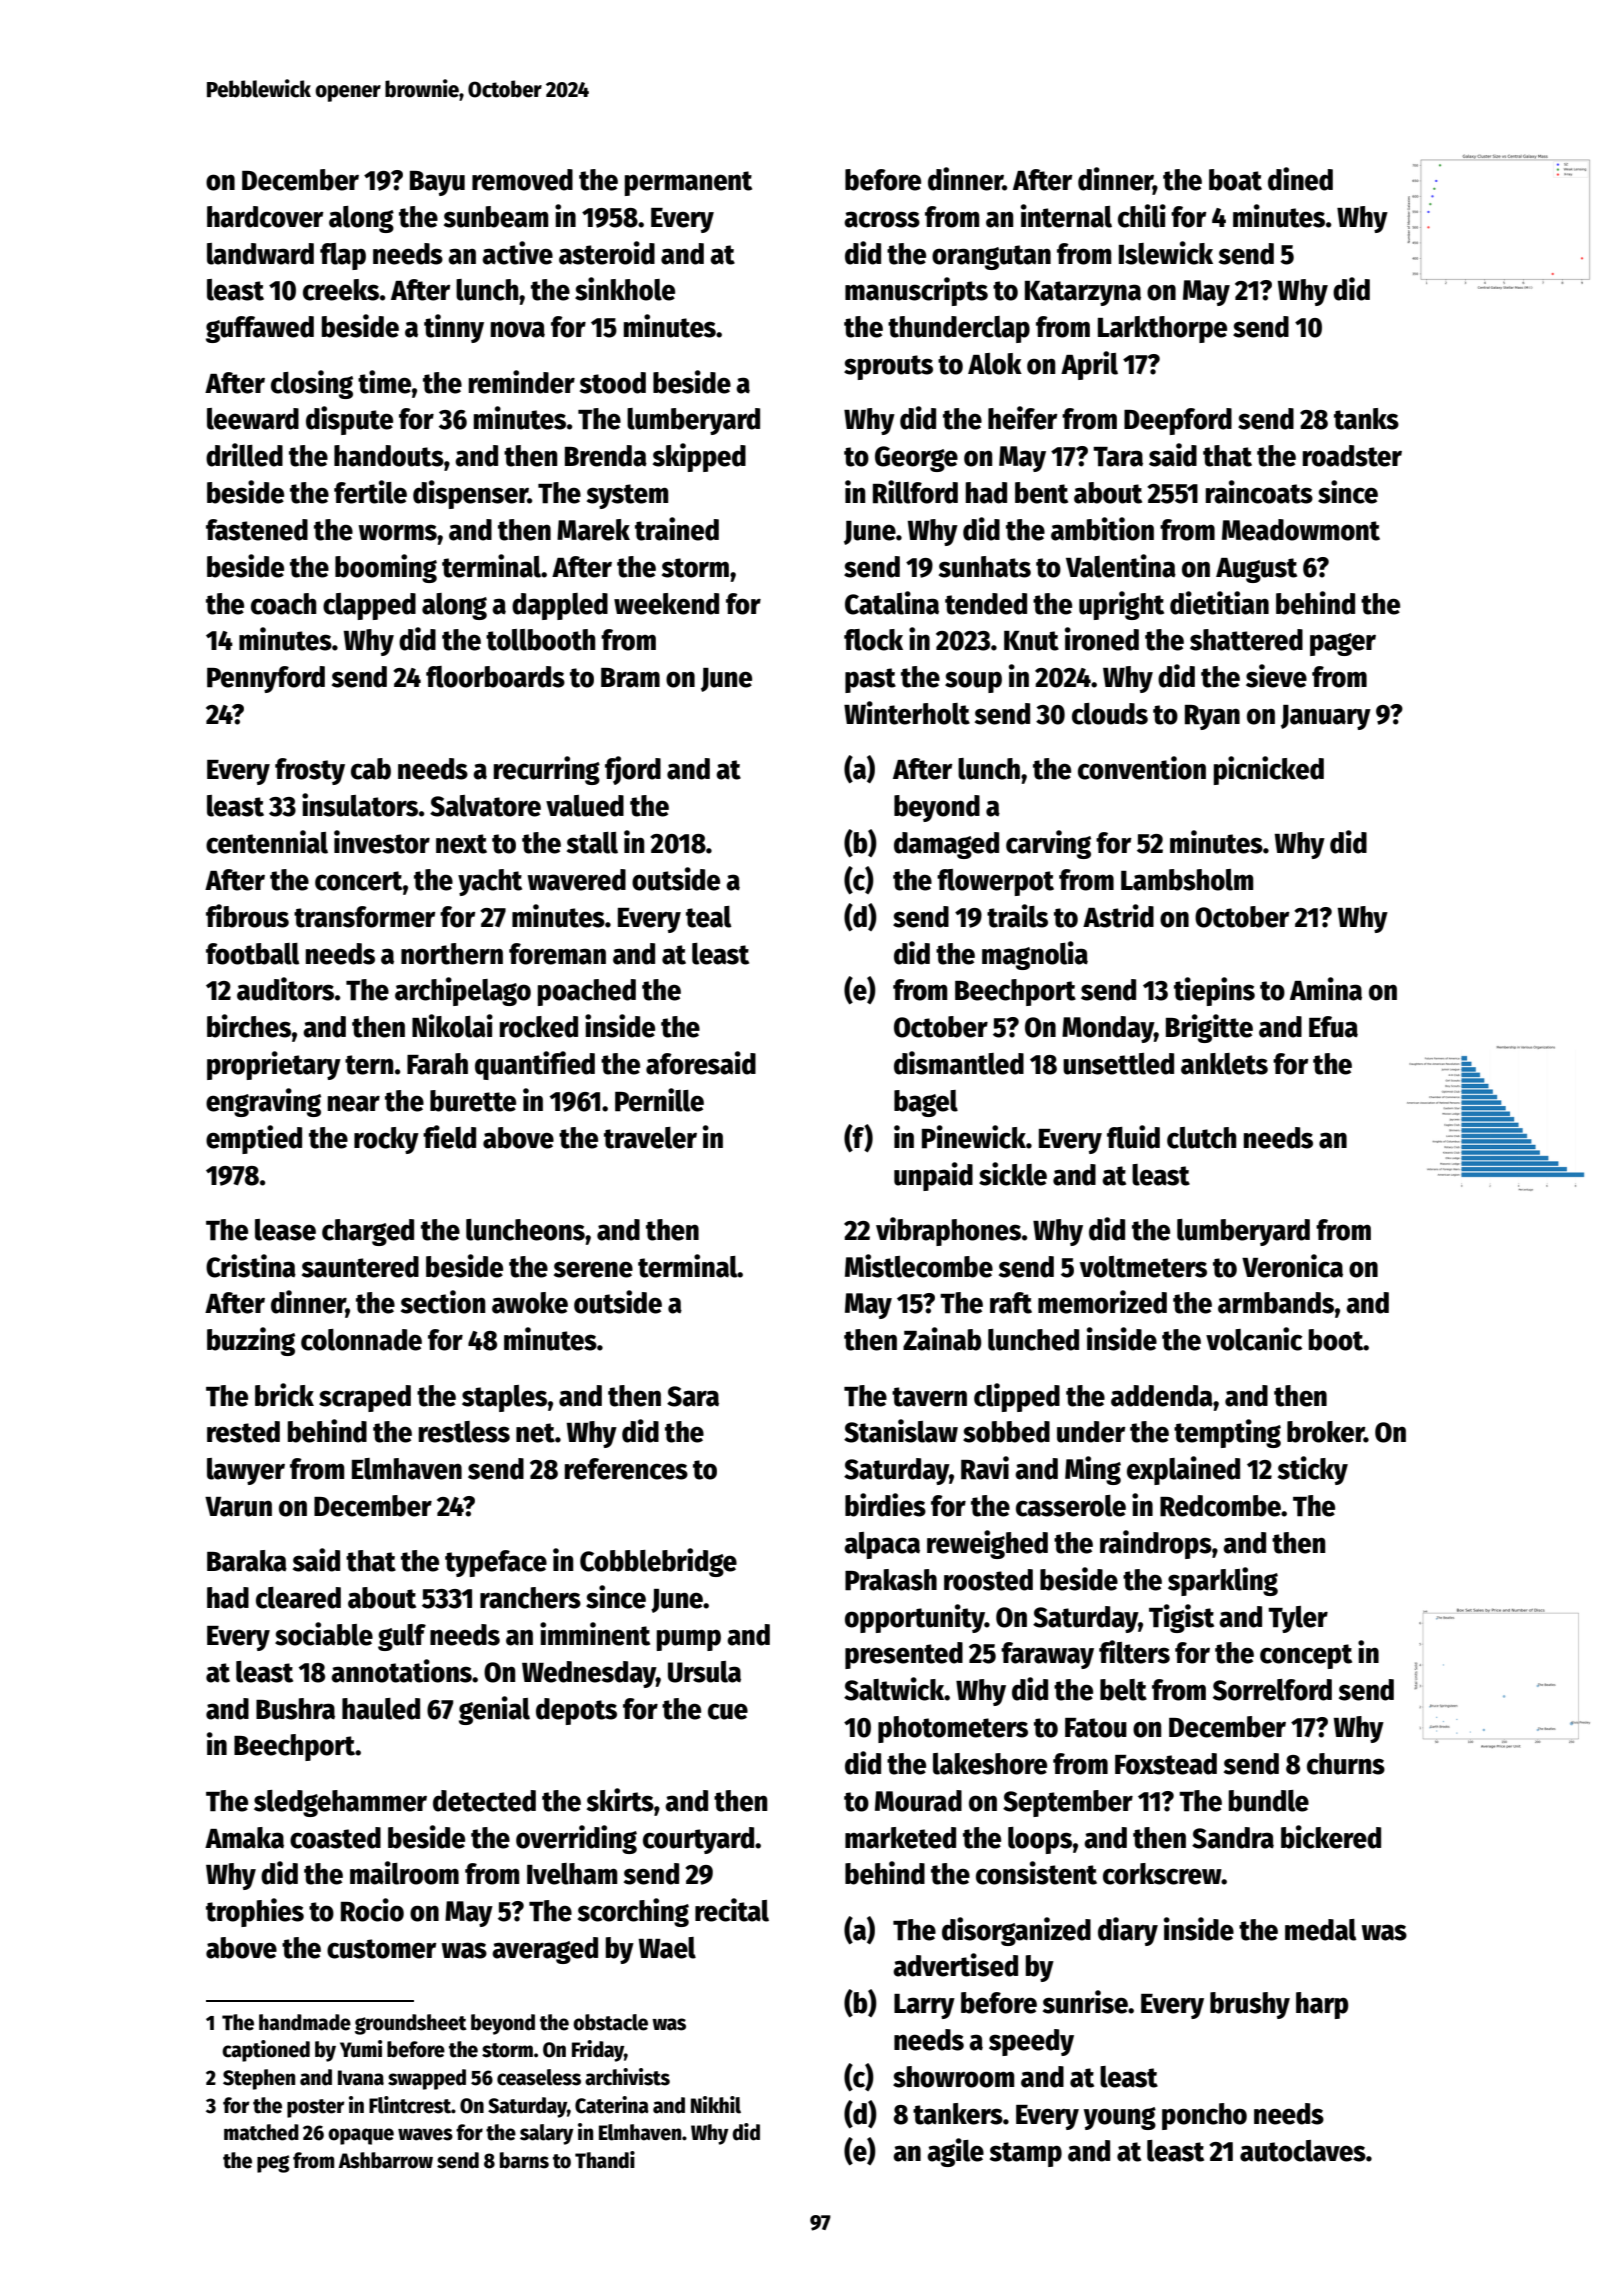  Describe the element at coordinates (1366, 419) in the screenshot. I see `tanks` at that location.
